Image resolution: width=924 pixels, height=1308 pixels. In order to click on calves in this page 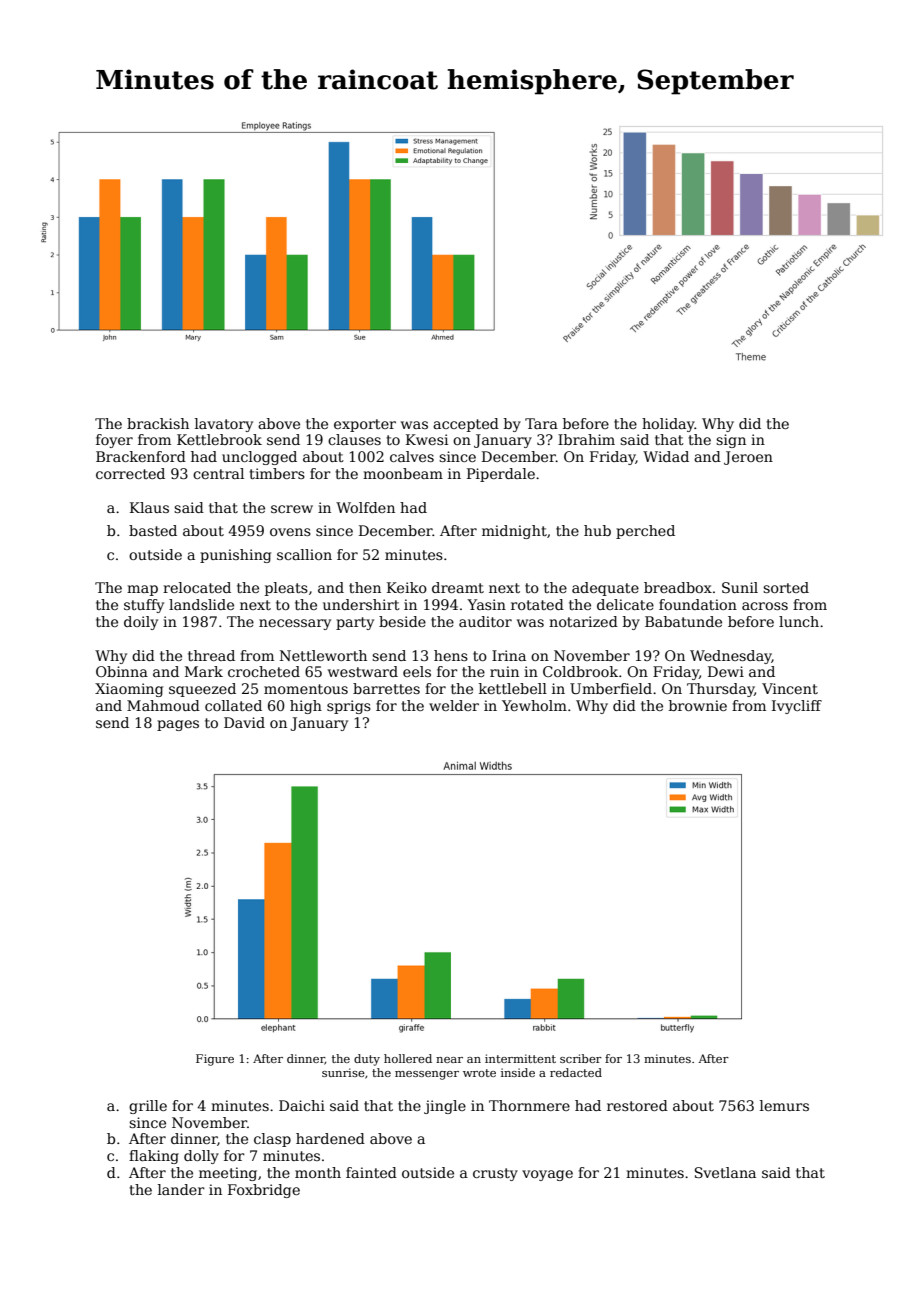, I will do `click(412, 456)`.
